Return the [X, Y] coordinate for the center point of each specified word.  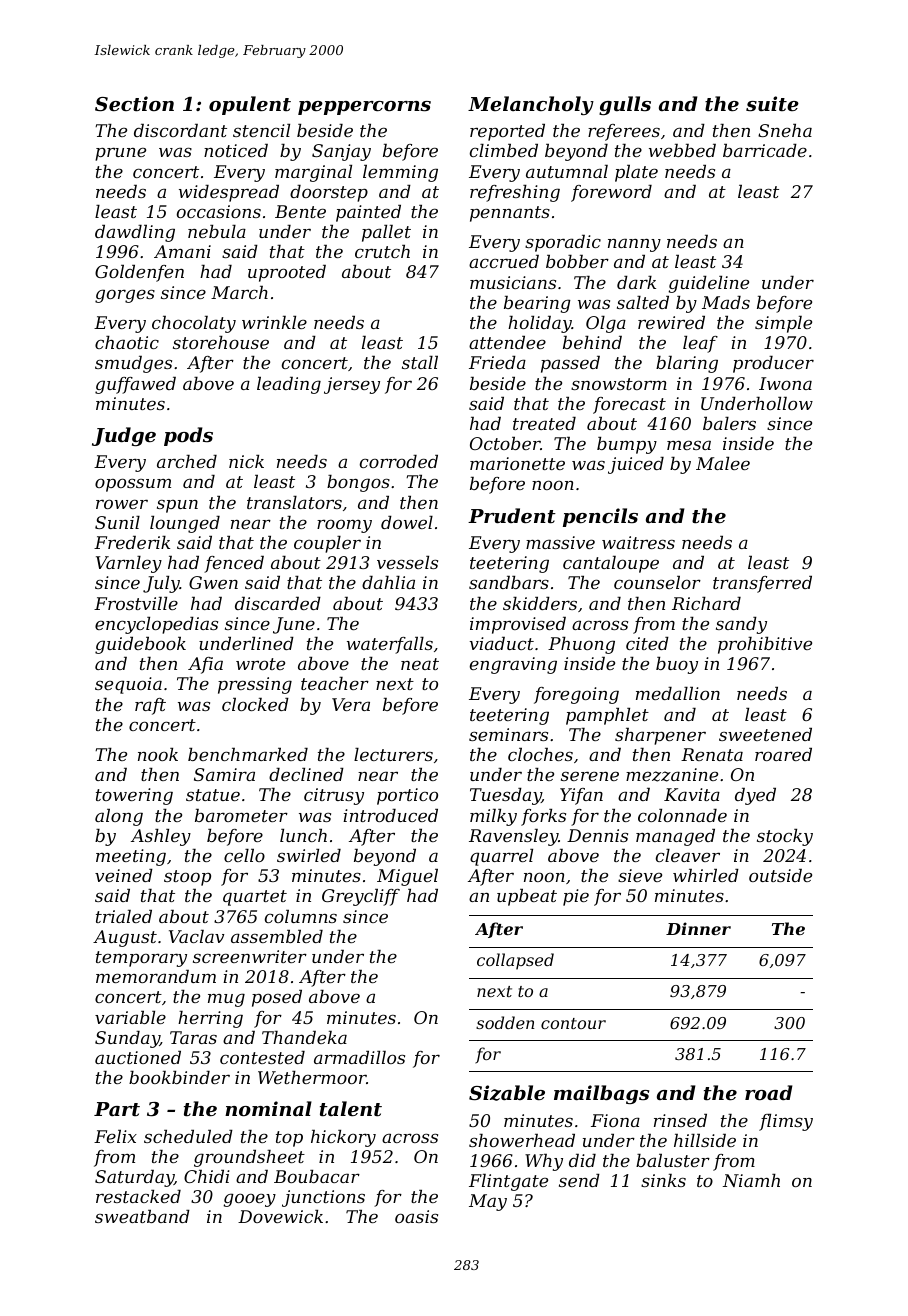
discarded [278, 603]
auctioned [138, 1057]
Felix [115, 1136]
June [294, 625]
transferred [762, 584]
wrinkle [274, 322]
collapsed [515, 961]
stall [420, 362]
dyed [755, 796]
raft [150, 706]
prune [120, 154]
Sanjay [341, 152]
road [769, 1092]
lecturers [393, 754]
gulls [625, 105]
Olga [606, 324]
